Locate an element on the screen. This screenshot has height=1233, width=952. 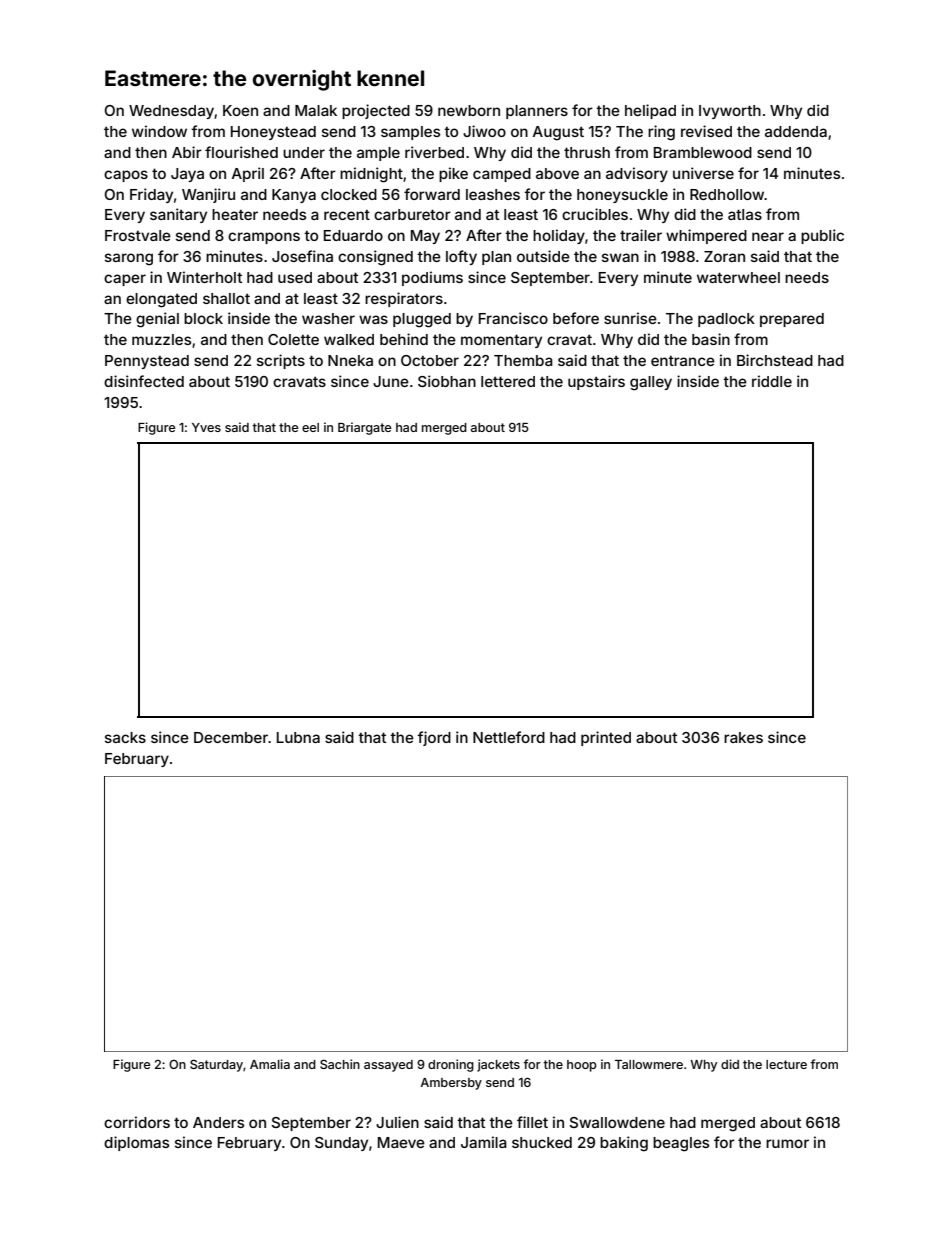
Ivyworth is located at coordinates (730, 112).
